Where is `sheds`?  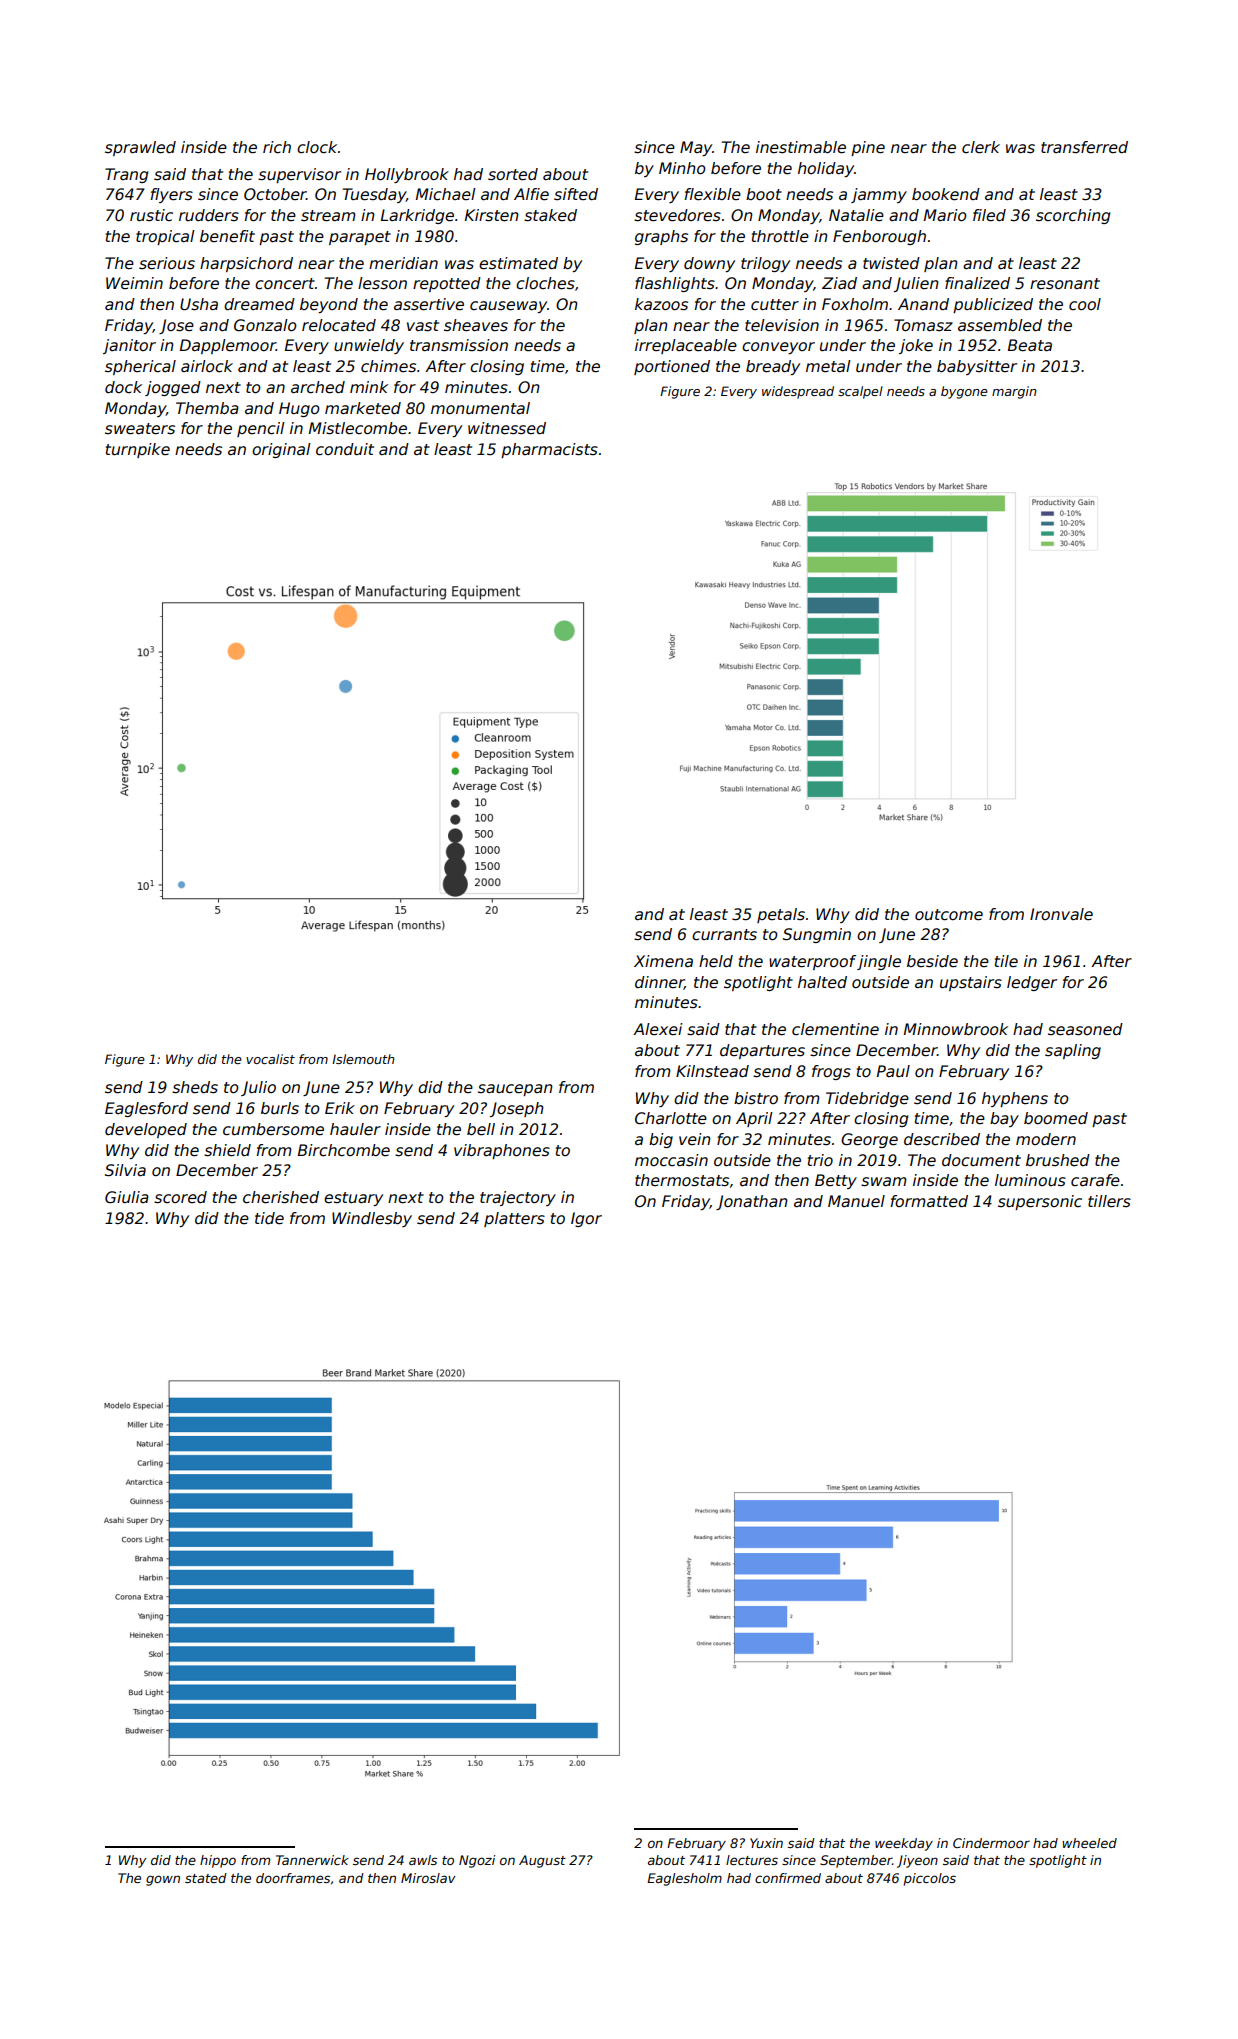
sheds is located at coordinates (195, 1087).
